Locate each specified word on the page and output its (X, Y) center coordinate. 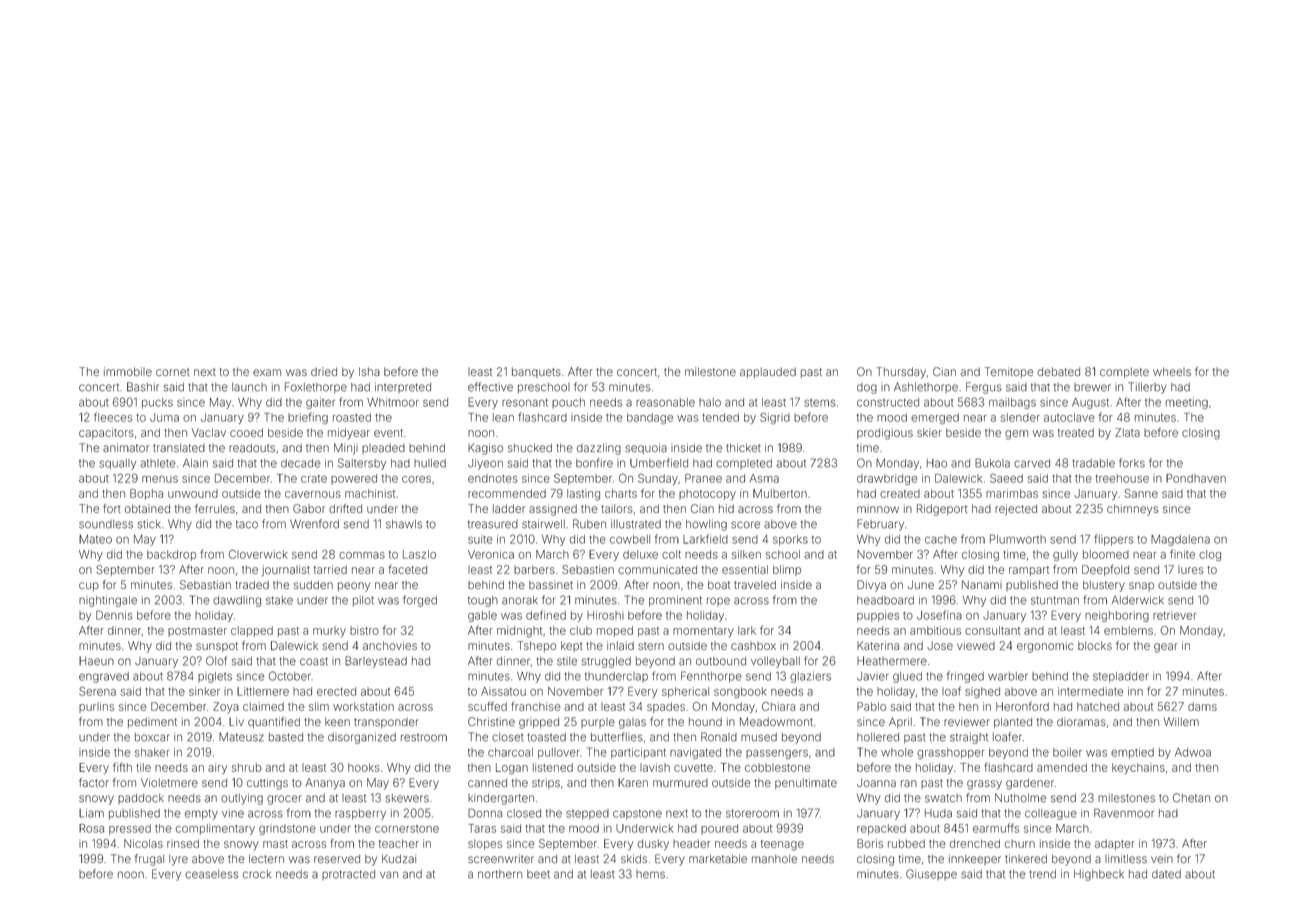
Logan (512, 769)
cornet (173, 372)
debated (1058, 371)
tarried (330, 569)
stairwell (543, 524)
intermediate (1090, 691)
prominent (675, 601)
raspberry (360, 814)
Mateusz (241, 737)
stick (149, 524)
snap (1141, 586)
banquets (536, 372)
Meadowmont (776, 721)
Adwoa (1193, 752)
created (900, 493)
